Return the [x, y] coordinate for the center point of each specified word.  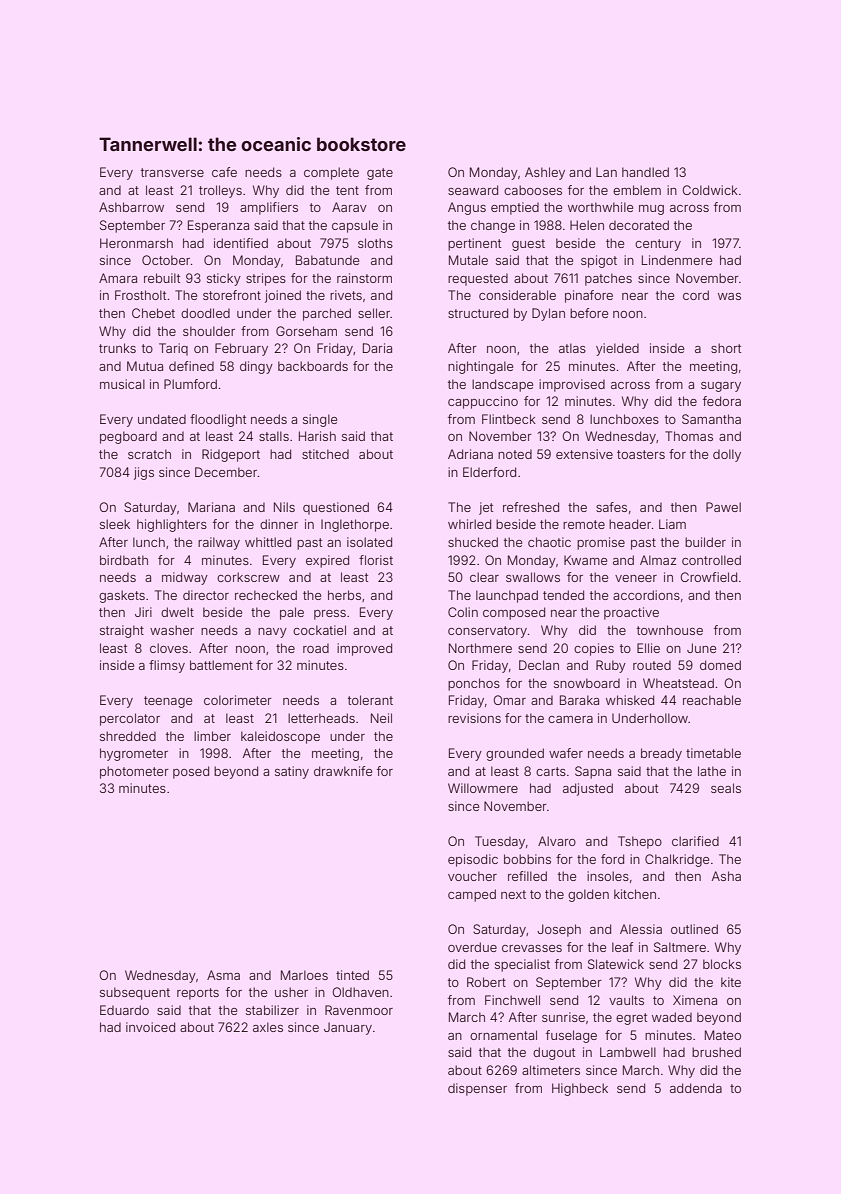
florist [376, 560]
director [206, 595]
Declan [539, 665]
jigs [144, 473]
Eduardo [124, 1010]
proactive [631, 613]
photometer [134, 772]
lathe [712, 771]
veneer [636, 578]
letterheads [321, 718]
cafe [224, 172]
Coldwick [710, 190]
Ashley [545, 173]
